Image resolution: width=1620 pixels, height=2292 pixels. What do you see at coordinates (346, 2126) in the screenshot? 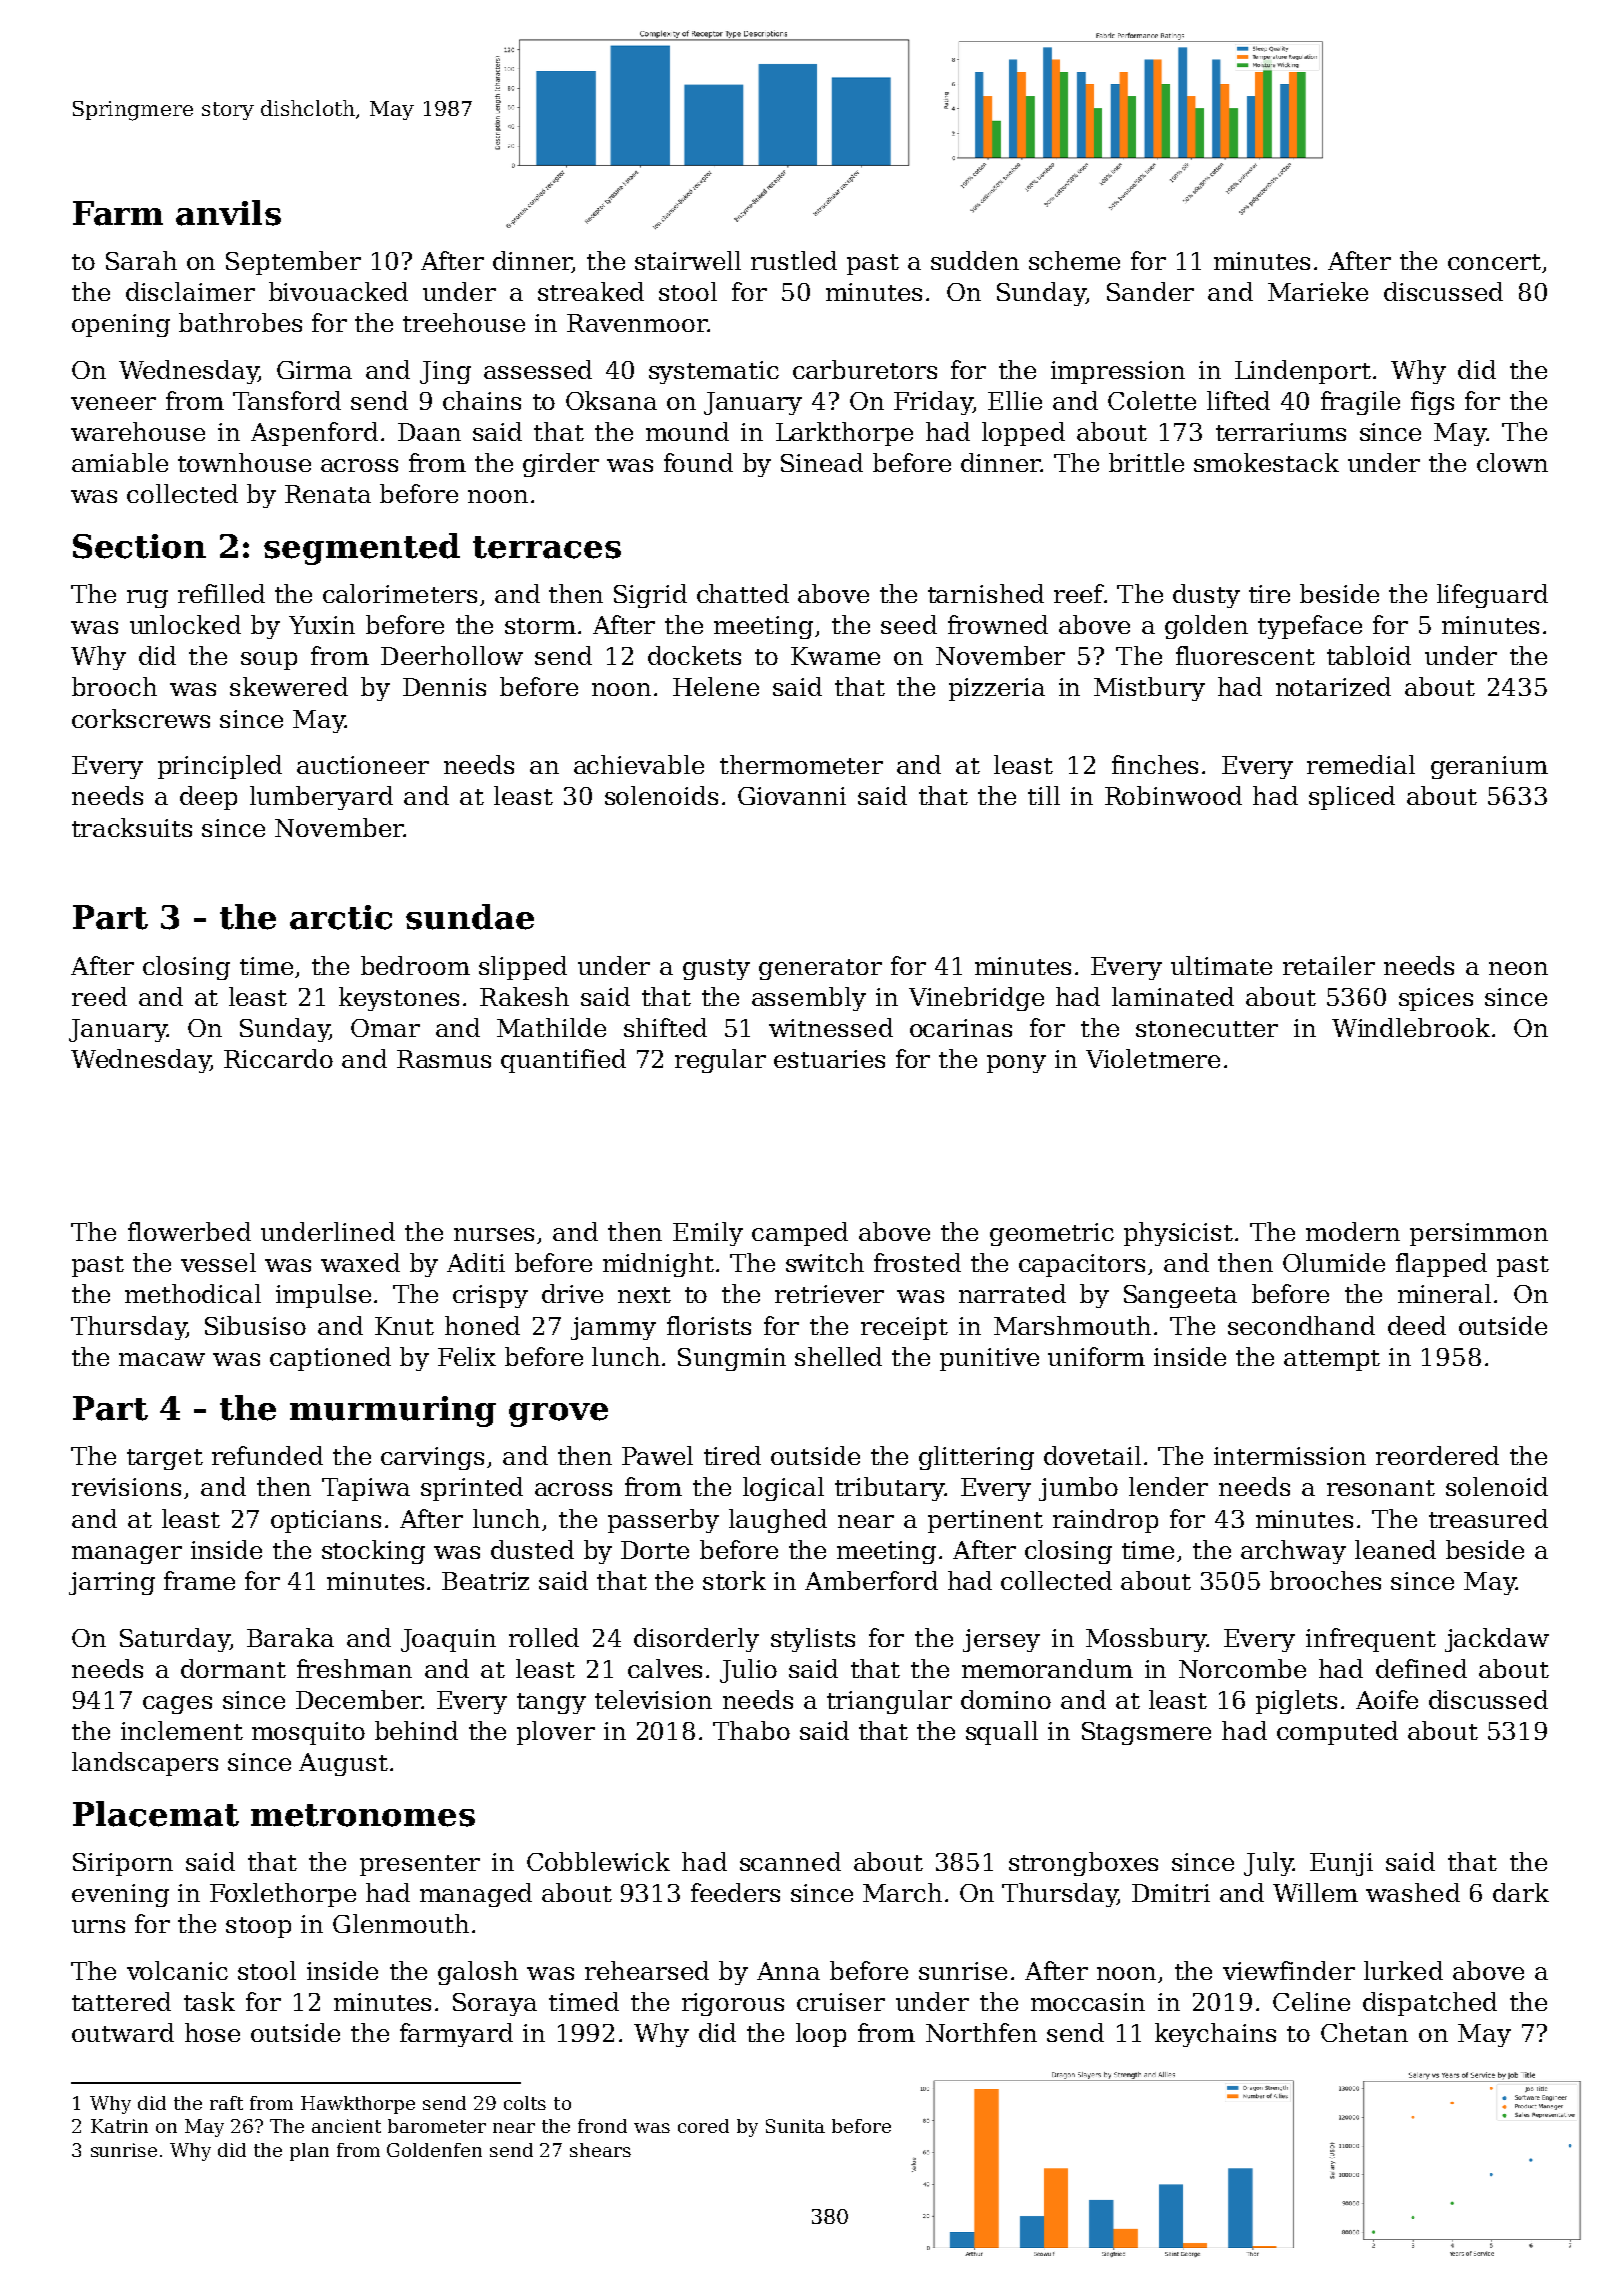
I see `ancient` at bounding box center [346, 2126].
